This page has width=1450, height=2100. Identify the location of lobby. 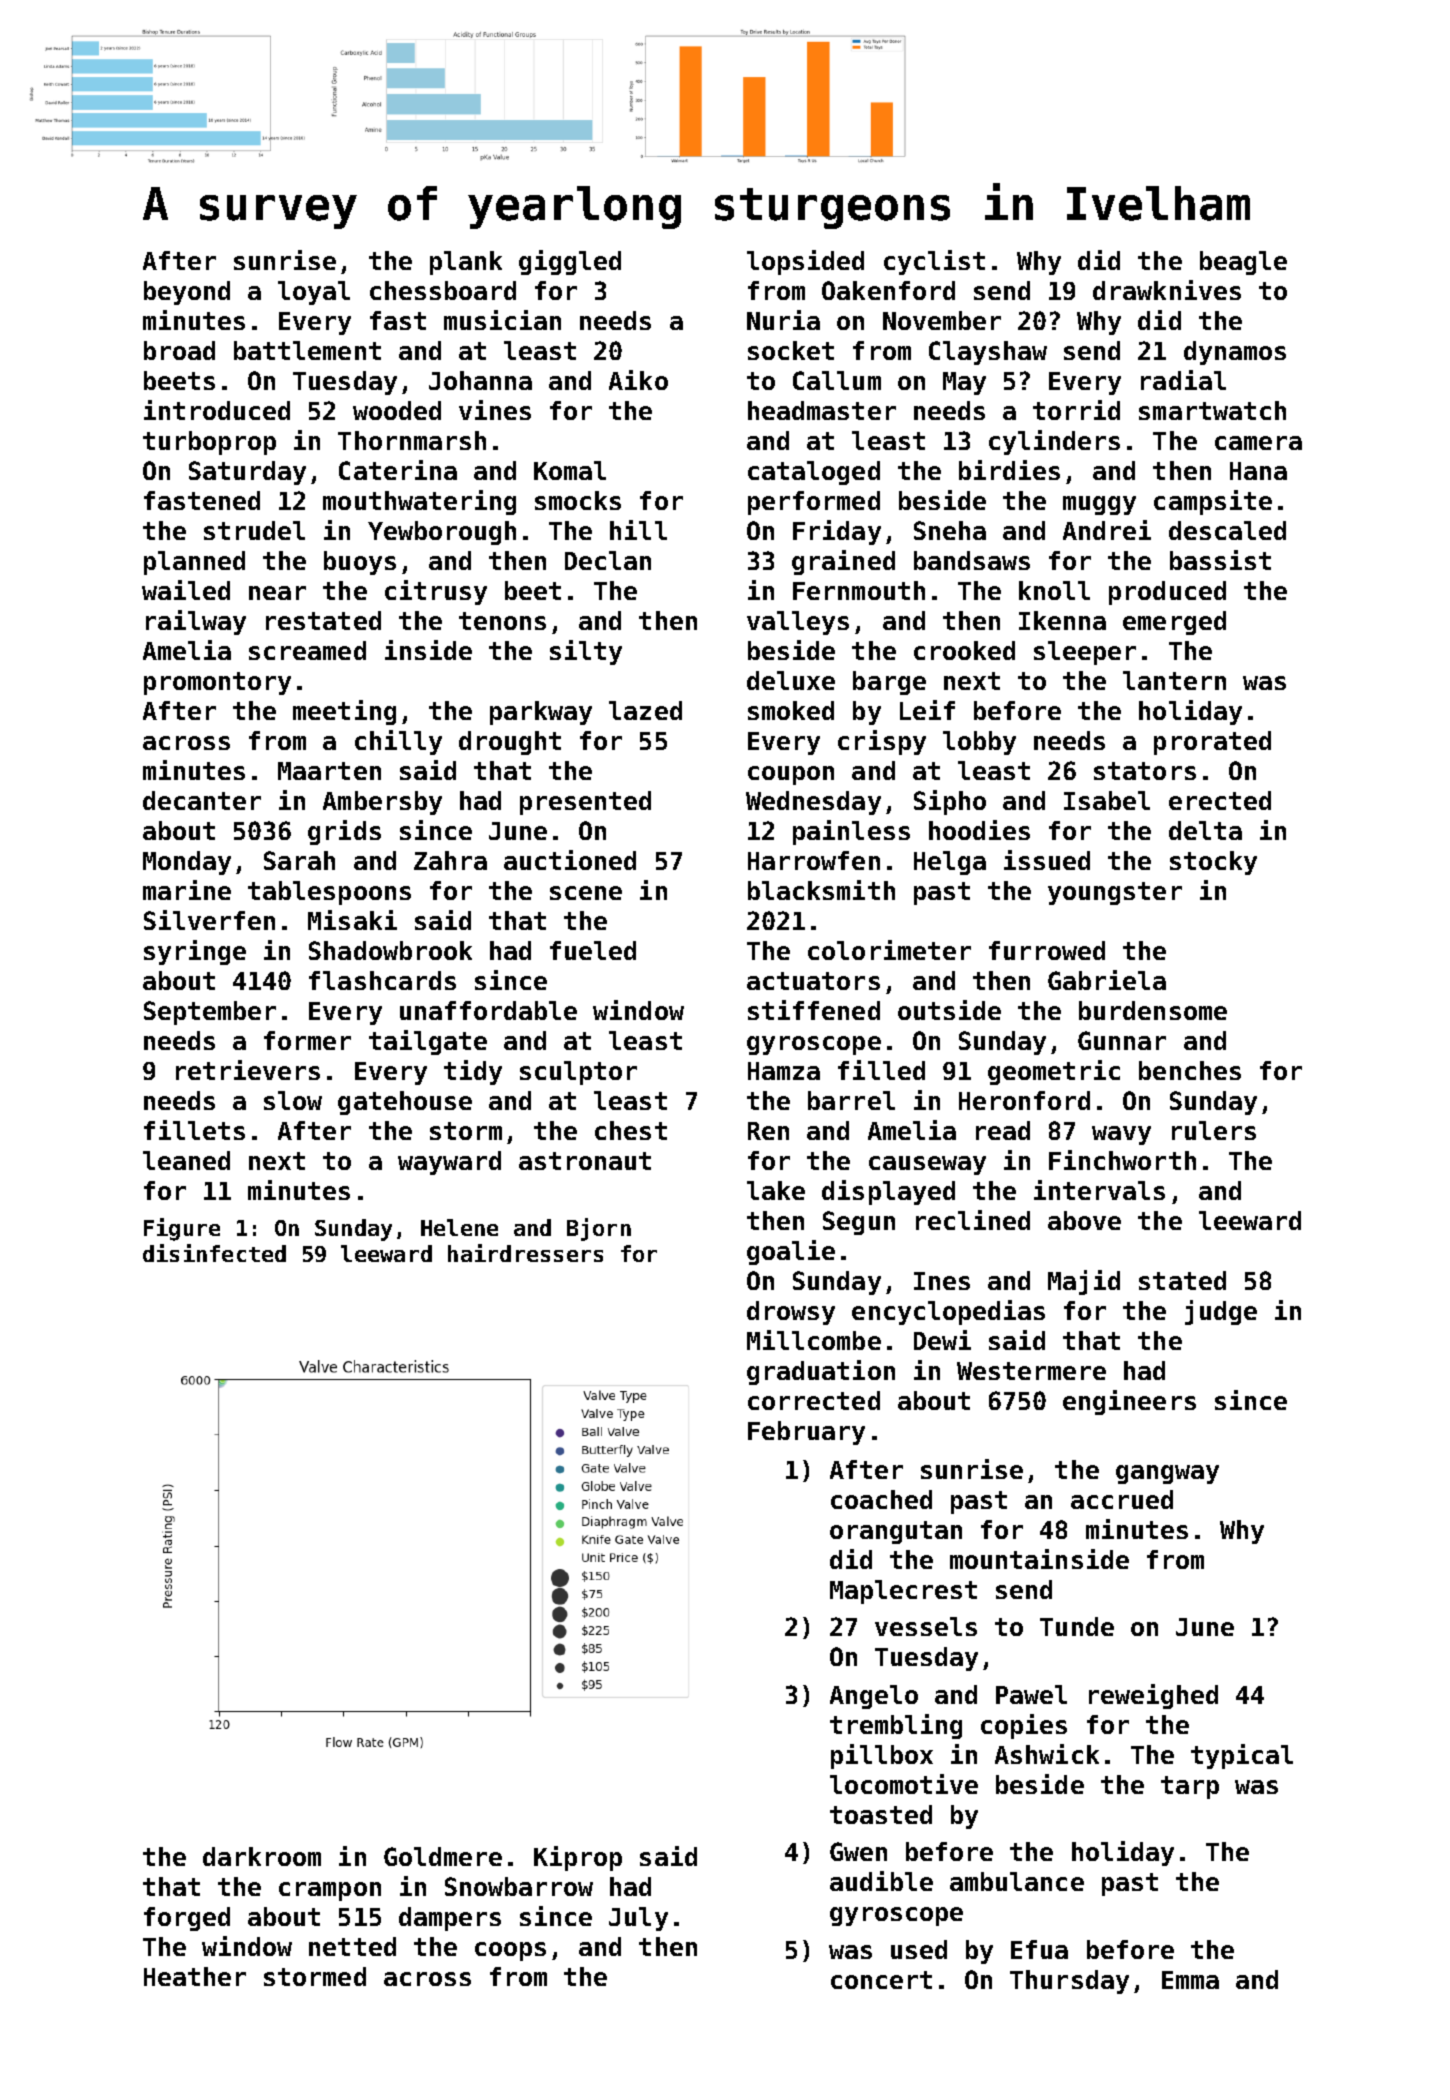
(979, 743).
